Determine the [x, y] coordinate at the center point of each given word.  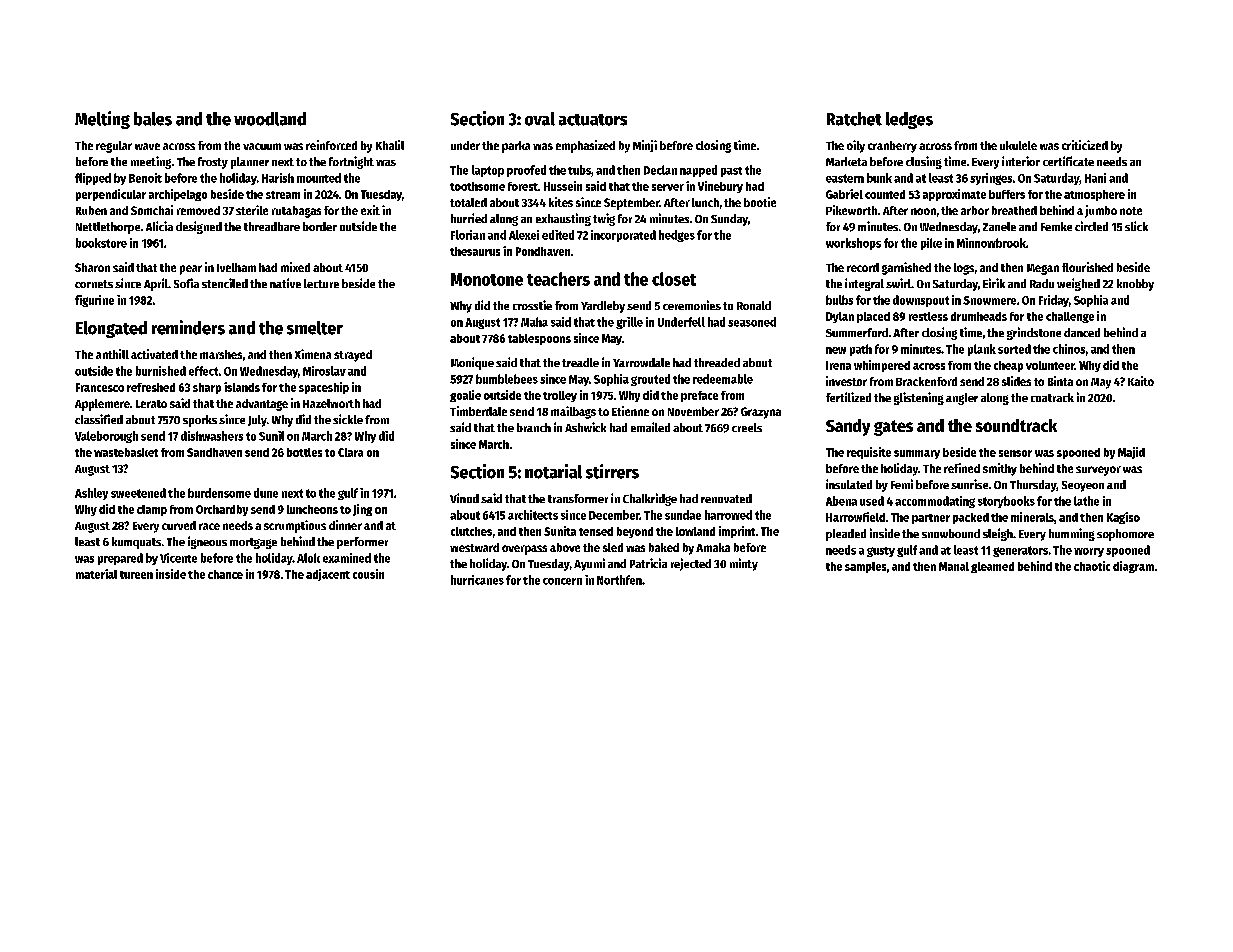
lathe [1086, 501]
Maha [534, 322]
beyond [635, 532]
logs [964, 269]
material [96, 574]
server [668, 187]
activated [154, 354]
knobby [1135, 285]
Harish [278, 178]
